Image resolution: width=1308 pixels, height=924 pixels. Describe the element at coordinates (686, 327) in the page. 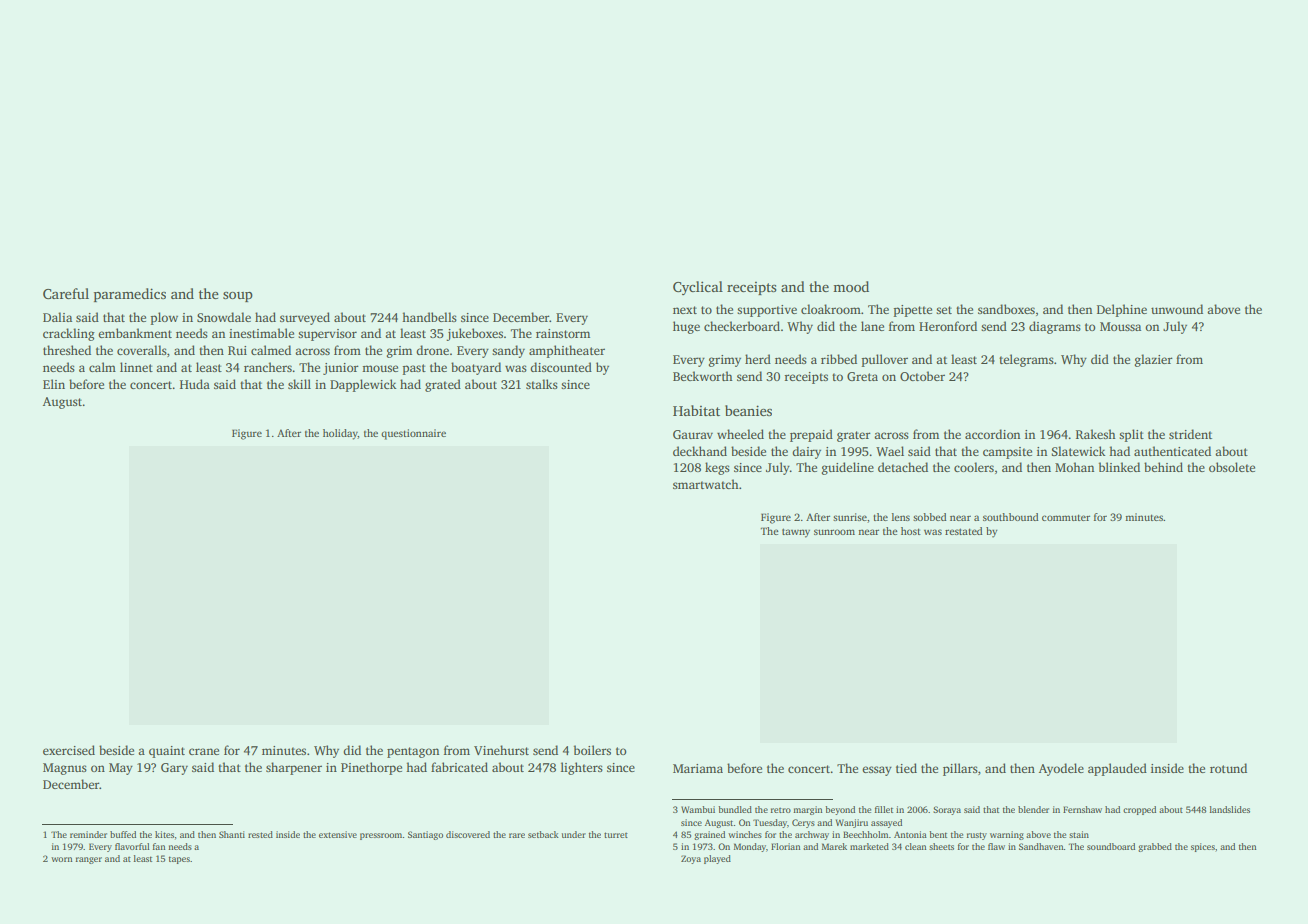

I see `huge` at that location.
